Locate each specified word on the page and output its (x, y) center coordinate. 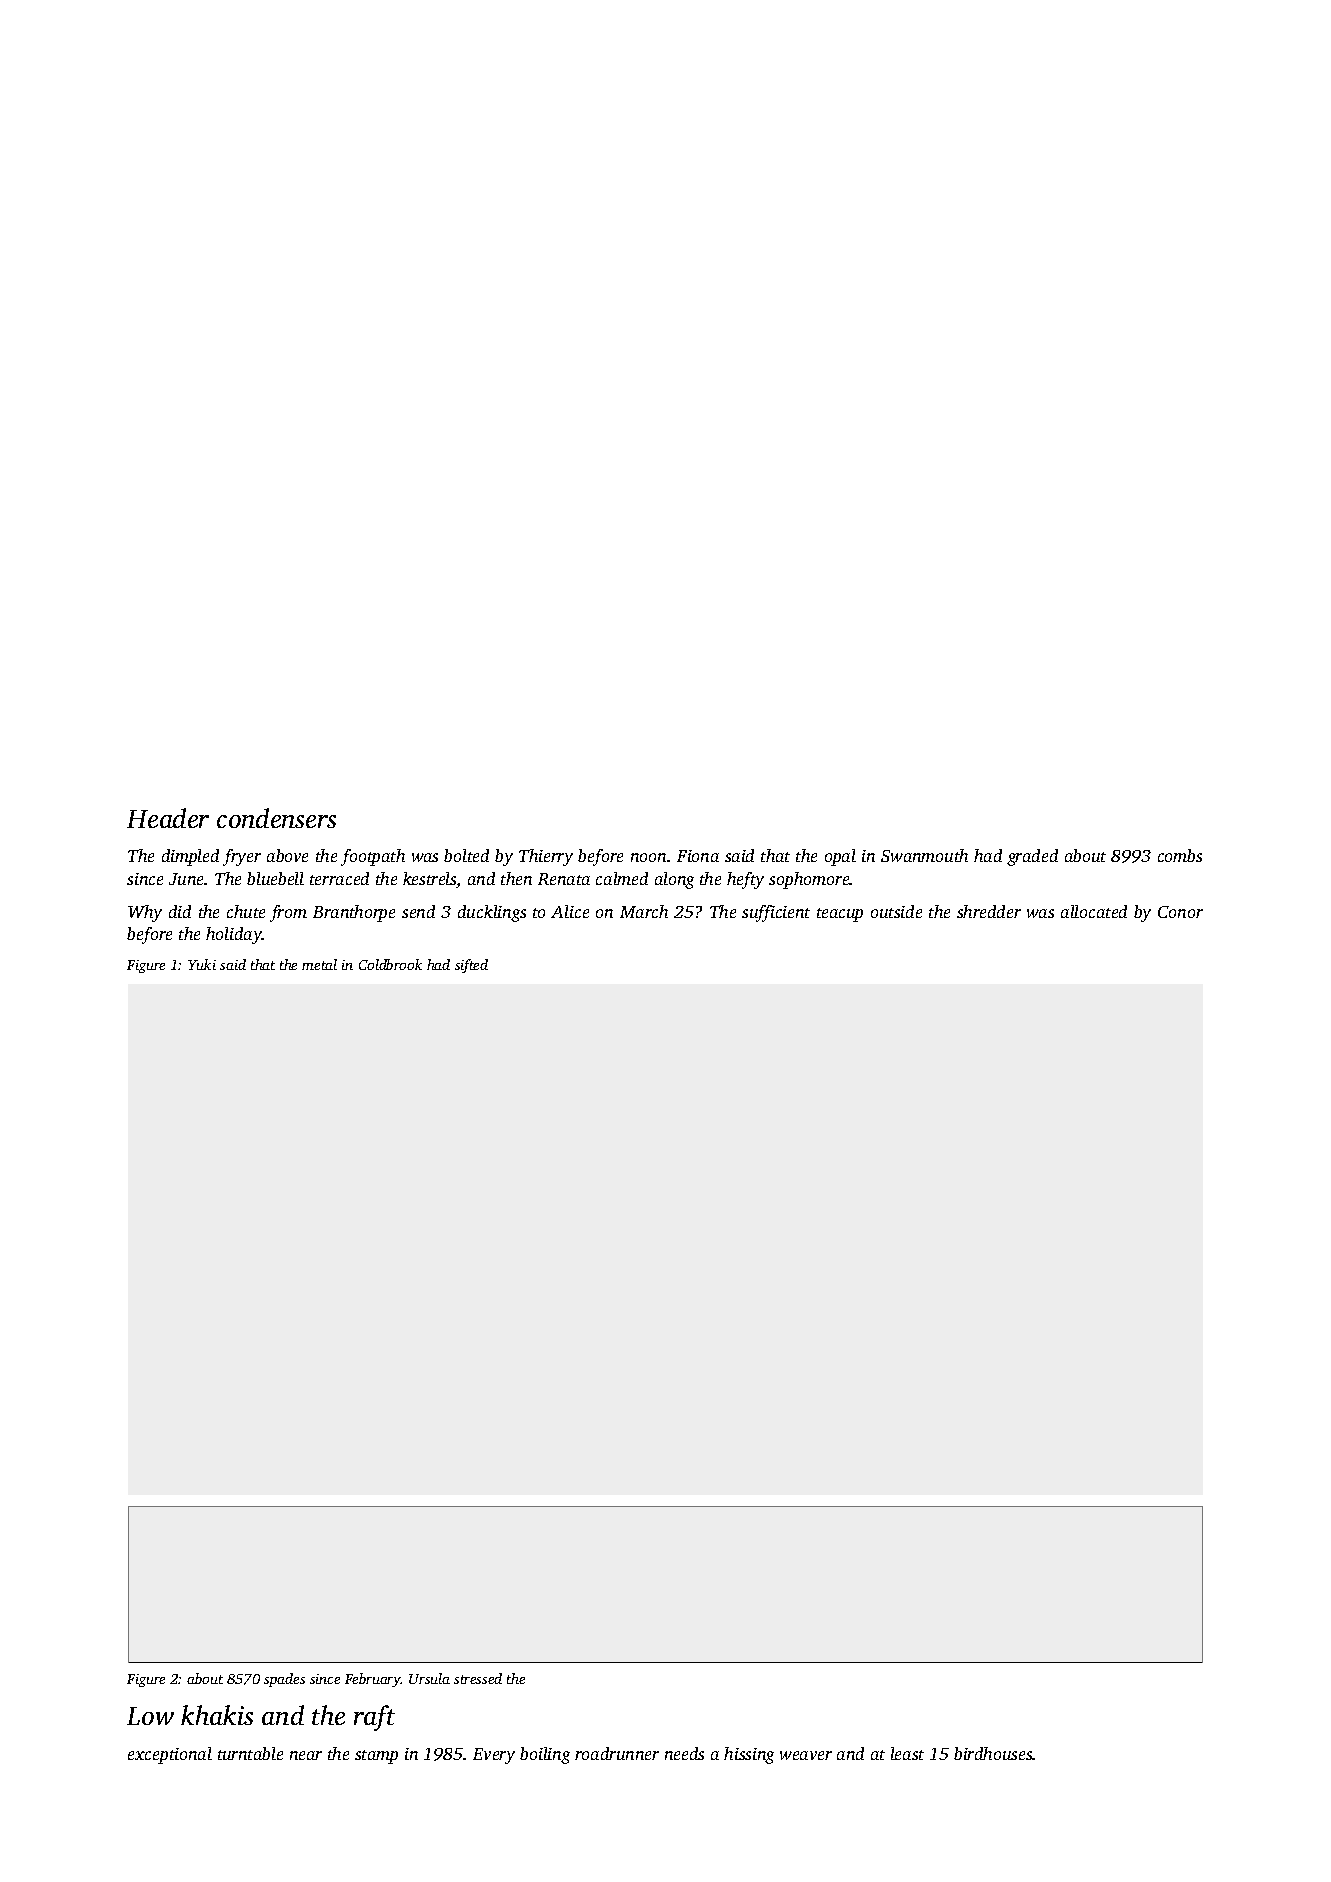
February (373, 1680)
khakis (217, 1715)
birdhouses (993, 1753)
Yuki (202, 964)
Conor (1180, 912)
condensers (276, 818)
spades (284, 1680)
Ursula (429, 1678)
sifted (471, 966)
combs (1180, 855)
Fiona (698, 856)
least (907, 1753)
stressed (478, 1678)
